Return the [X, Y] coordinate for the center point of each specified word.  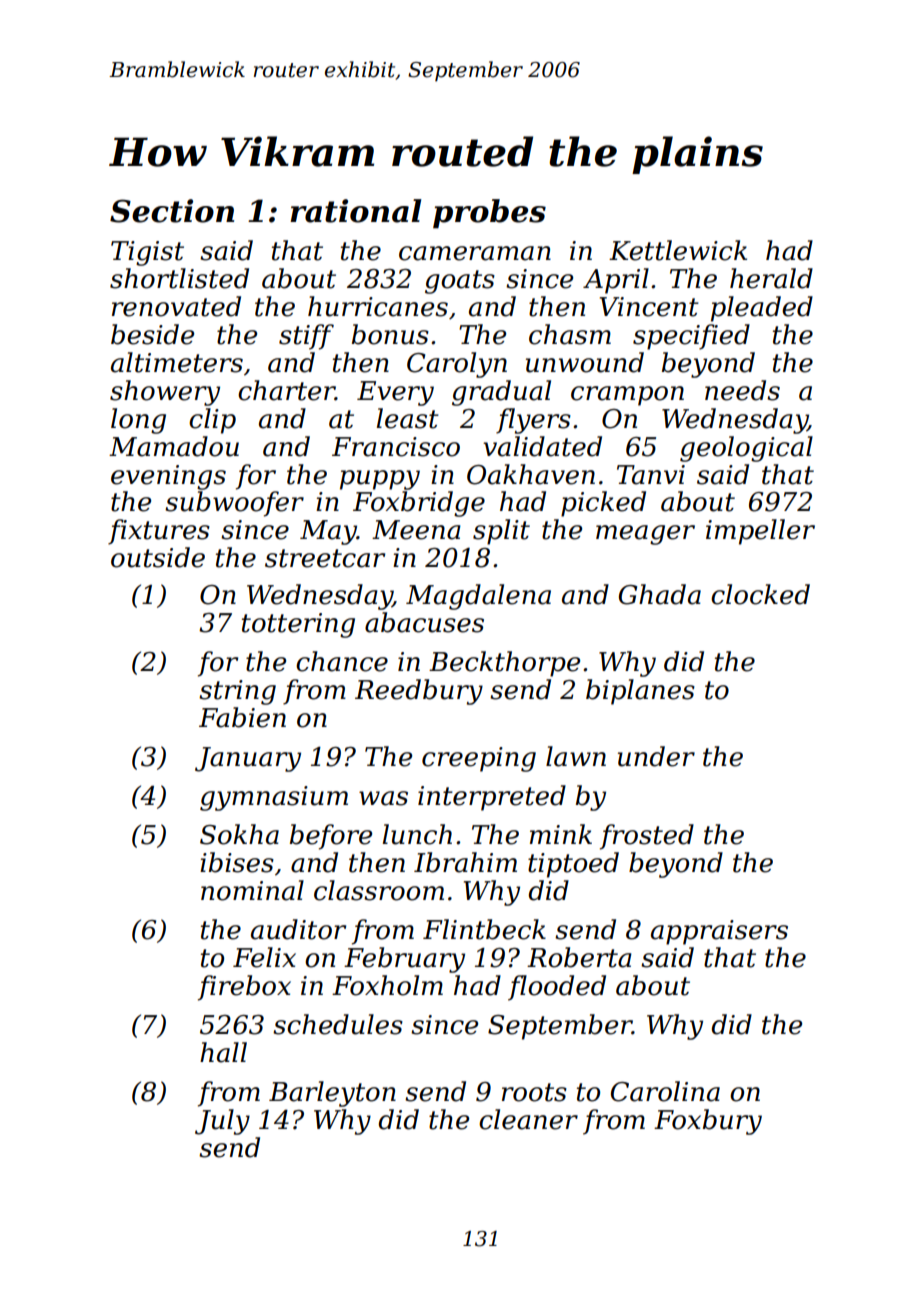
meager [645, 535]
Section [172, 211]
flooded [557, 988]
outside [158, 557]
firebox [244, 988]
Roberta [579, 957]
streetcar [325, 558]
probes [489, 214]
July [222, 1122]
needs [742, 390]
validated [542, 446]
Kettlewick [678, 250]
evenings [168, 477]
